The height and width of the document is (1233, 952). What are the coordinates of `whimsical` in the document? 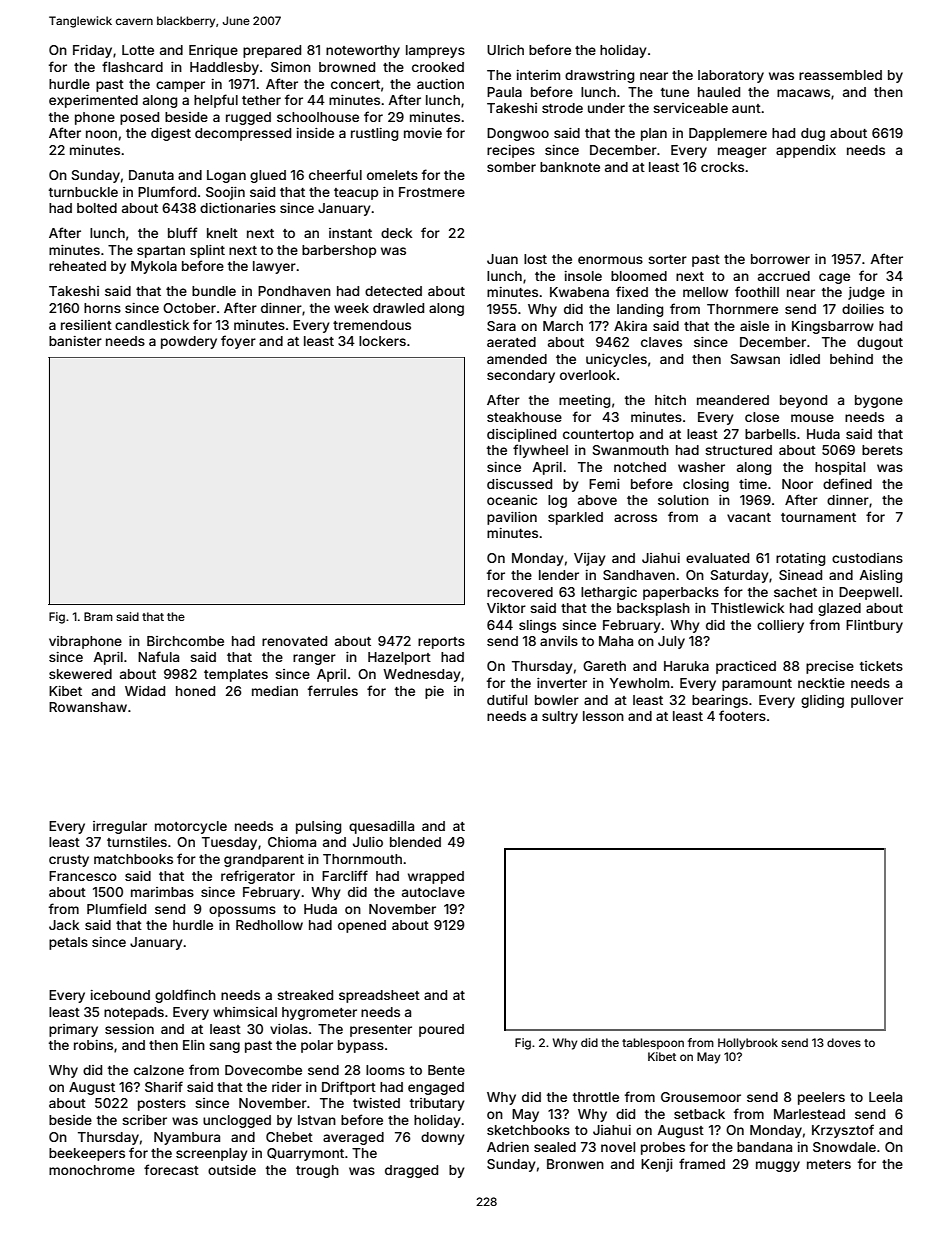 It's located at (245, 1012).
